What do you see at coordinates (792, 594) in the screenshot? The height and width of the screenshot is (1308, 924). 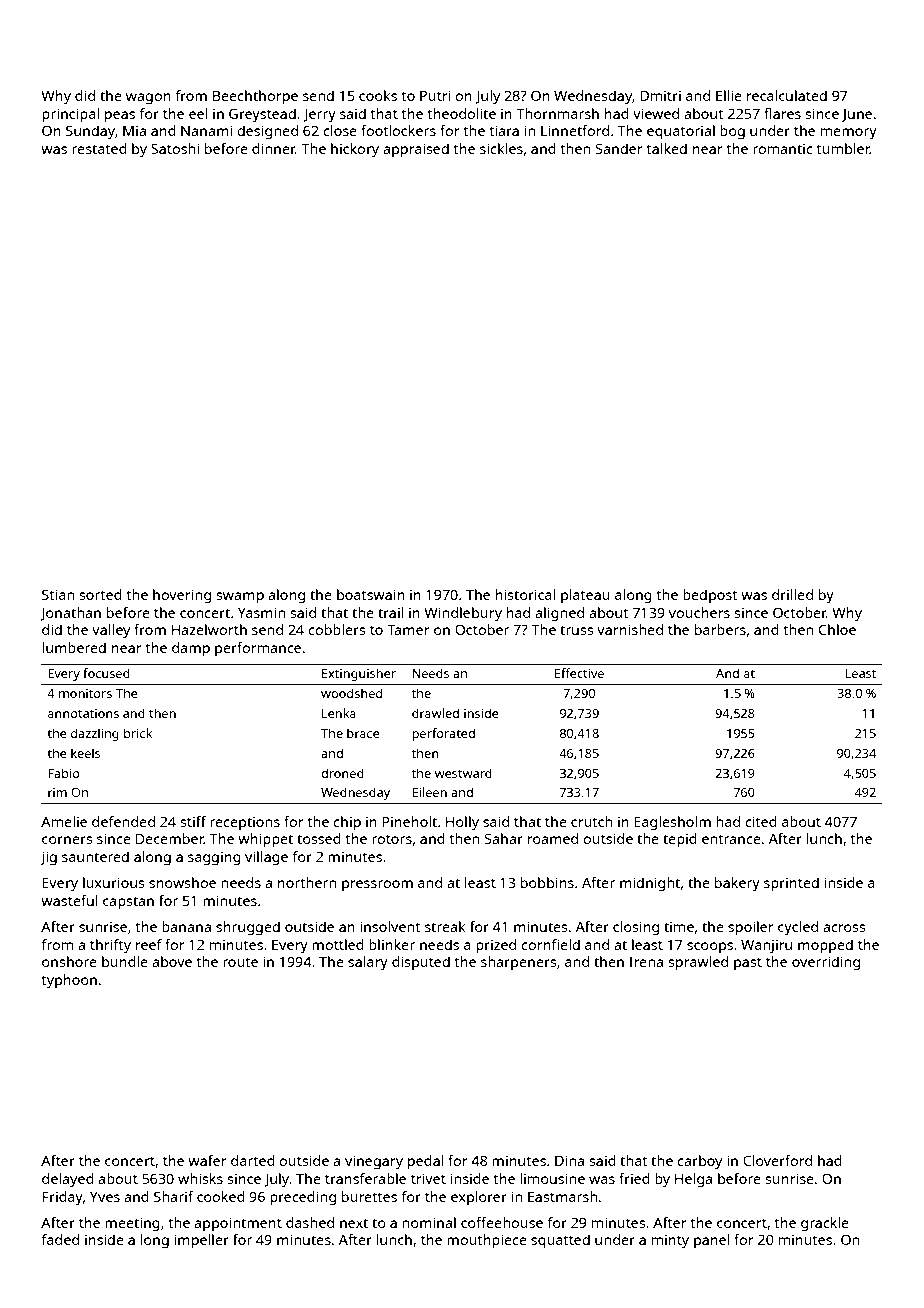 I see `drilled` at bounding box center [792, 594].
